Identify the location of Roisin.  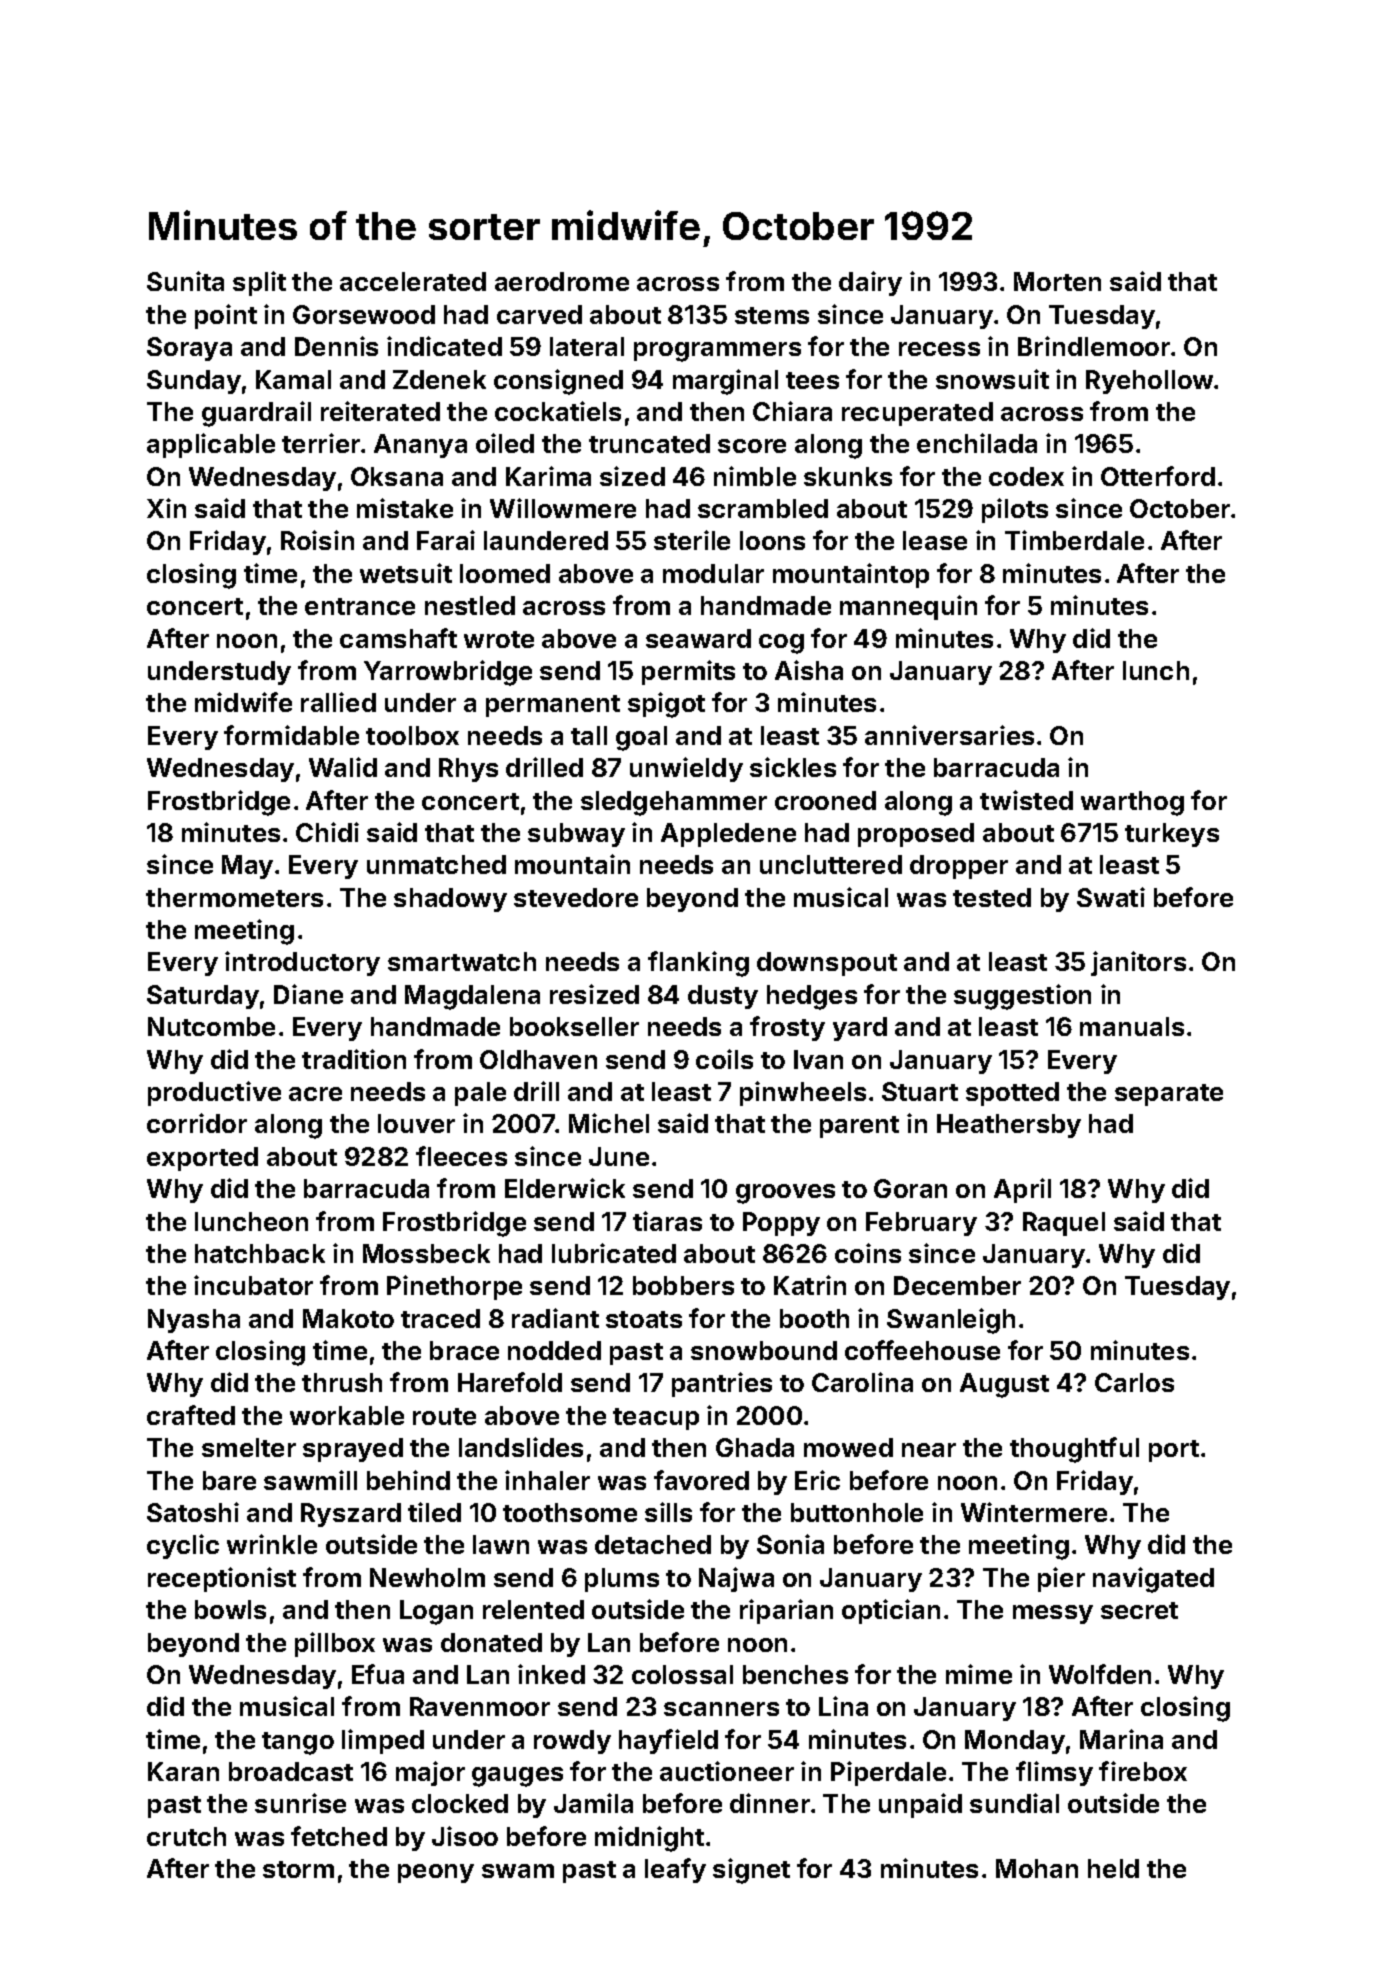
(317, 540).
